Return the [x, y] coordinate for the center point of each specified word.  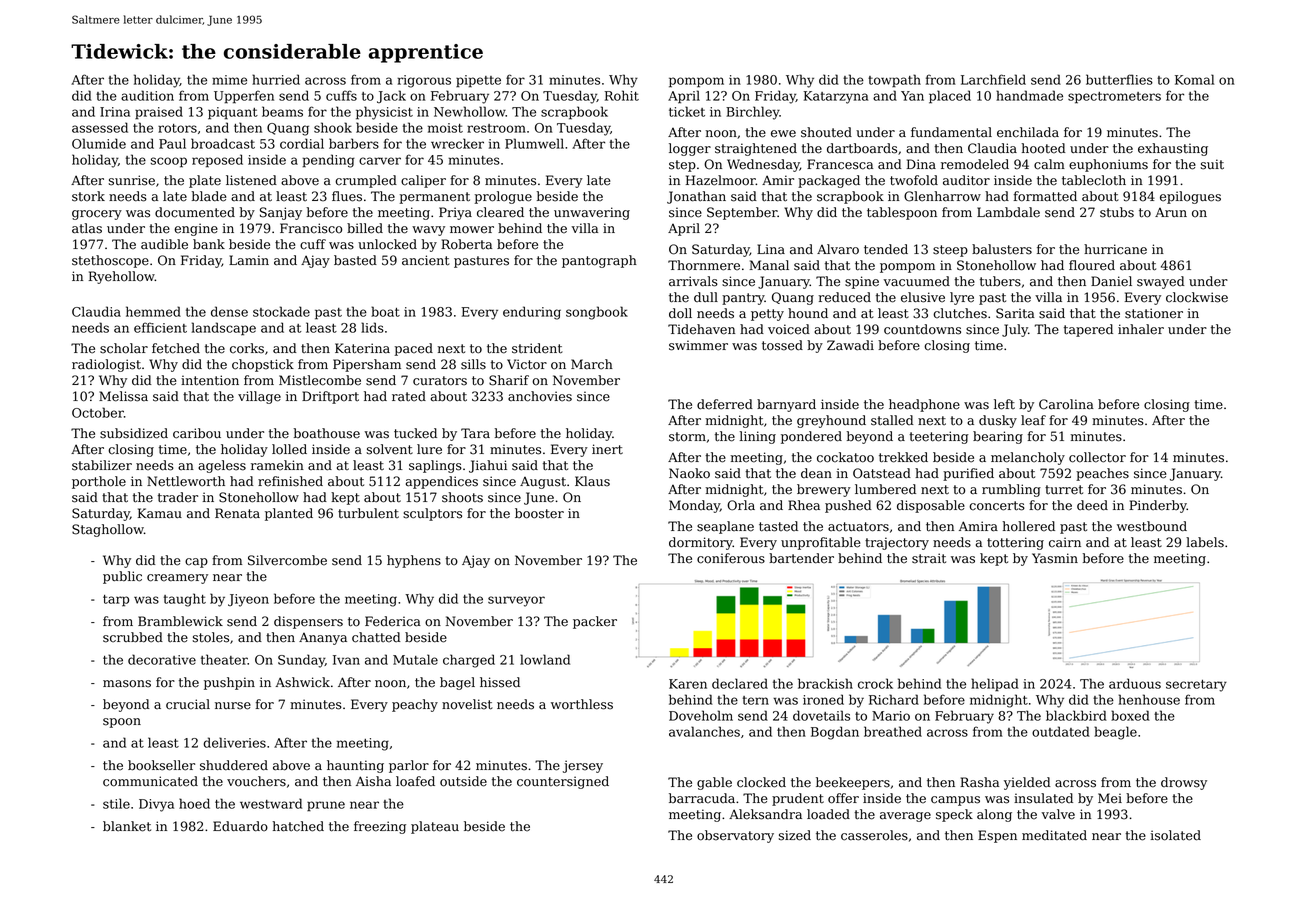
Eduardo [240, 826]
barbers [354, 143]
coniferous [731, 558]
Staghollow [108, 530]
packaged [829, 181]
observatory [735, 836]
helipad [995, 684]
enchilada [1028, 132]
